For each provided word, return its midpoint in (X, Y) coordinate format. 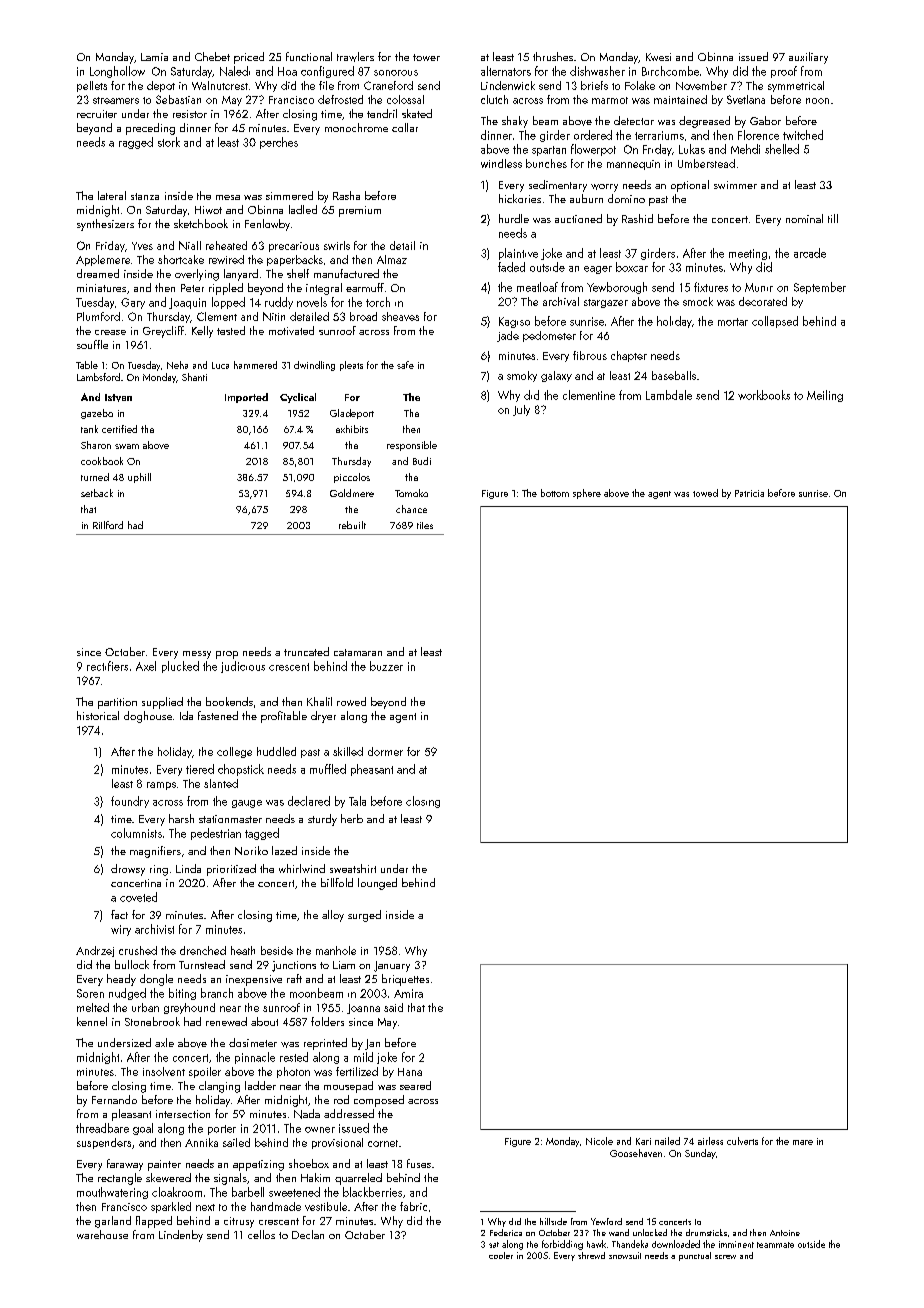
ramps (161, 786)
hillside (553, 1221)
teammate (775, 1245)
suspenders (104, 1143)
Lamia (154, 57)
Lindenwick (508, 85)
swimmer (735, 185)
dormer (385, 751)
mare (803, 1142)
